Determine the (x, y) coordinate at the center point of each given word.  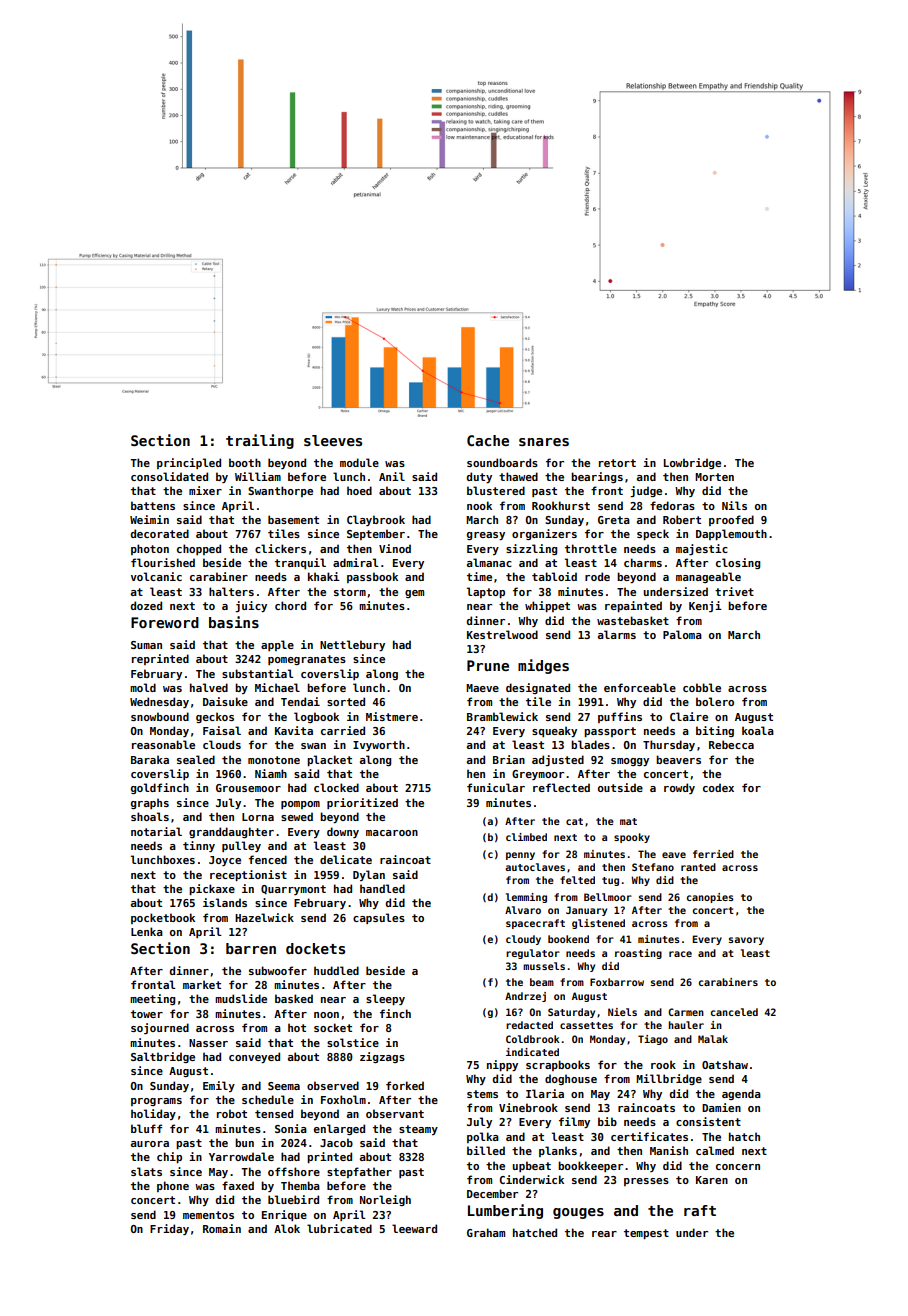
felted (577, 880)
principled (189, 463)
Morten (714, 477)
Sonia (291, 1128)
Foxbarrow (617, 982)
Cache (488, 440)
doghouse (571, 1079)
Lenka (147, 931)
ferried (713, 854)
